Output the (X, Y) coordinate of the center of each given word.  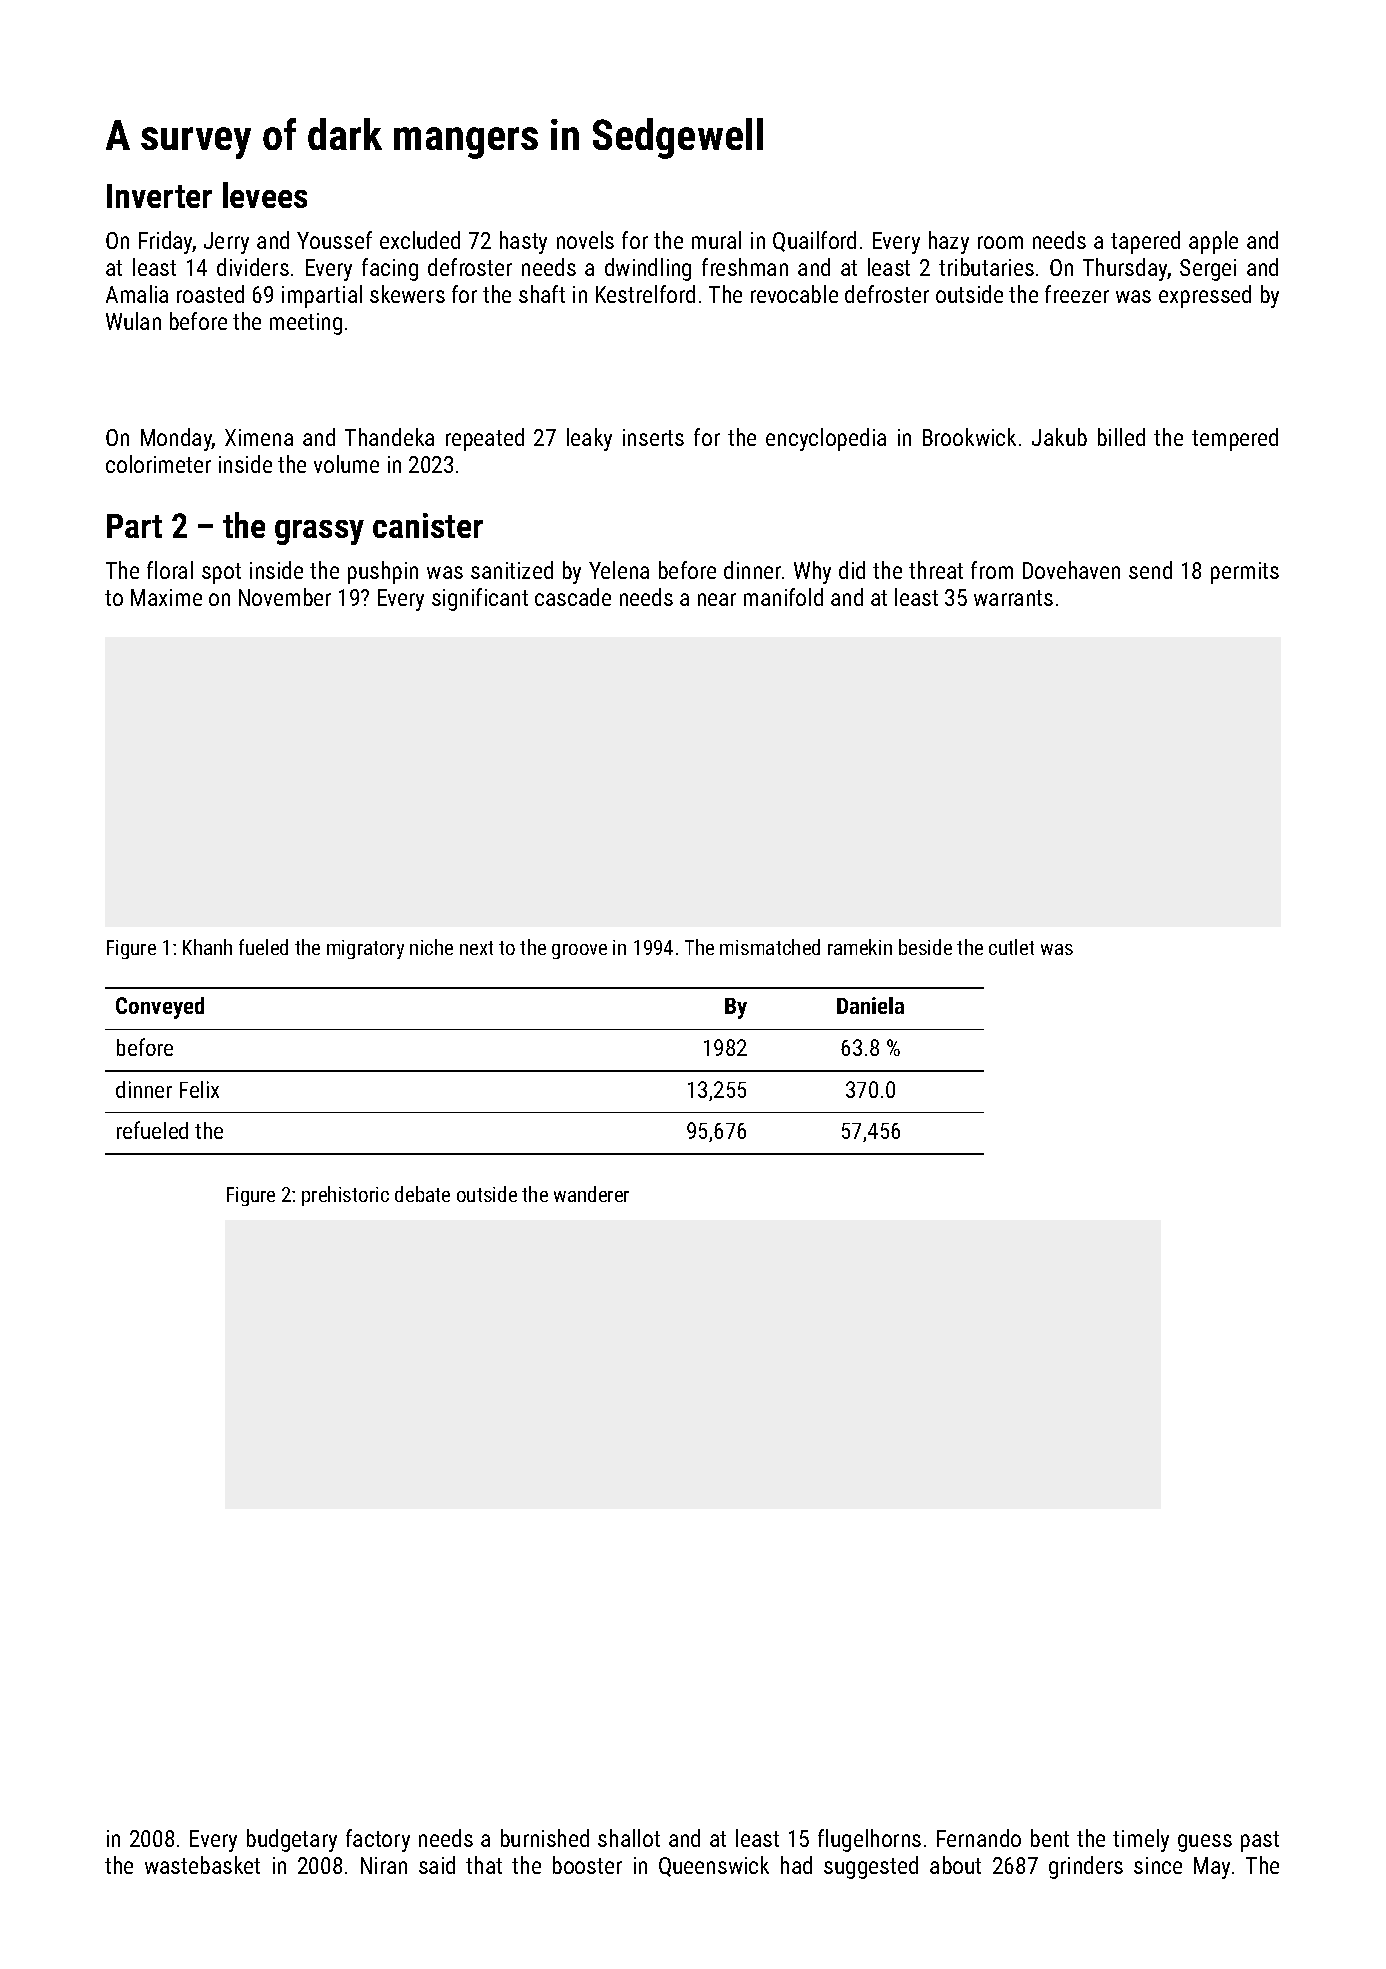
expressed (1205, 296)
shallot (629, 1838)
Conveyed (160, 1008)
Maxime (166, 597)
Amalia (137, 294)
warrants (1013, 598)
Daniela (870, 1005)
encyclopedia (826, 439)
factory (378, 1840)
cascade (573, 597)
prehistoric (345, 1196)
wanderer (591, 1194)
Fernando (979, 1838)
